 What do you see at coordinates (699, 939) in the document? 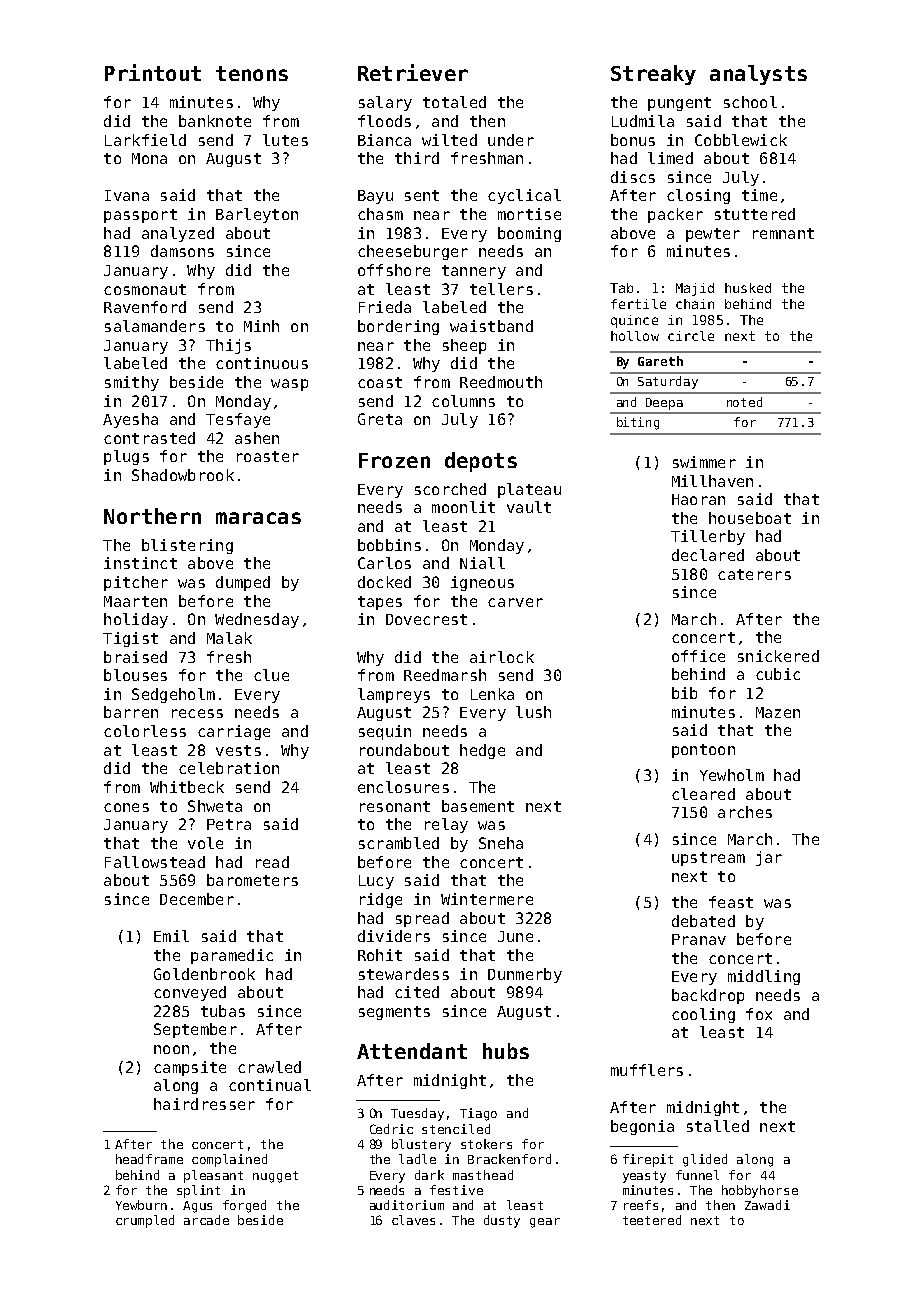
I see `Pranav` at bounding box center [699, 939].
